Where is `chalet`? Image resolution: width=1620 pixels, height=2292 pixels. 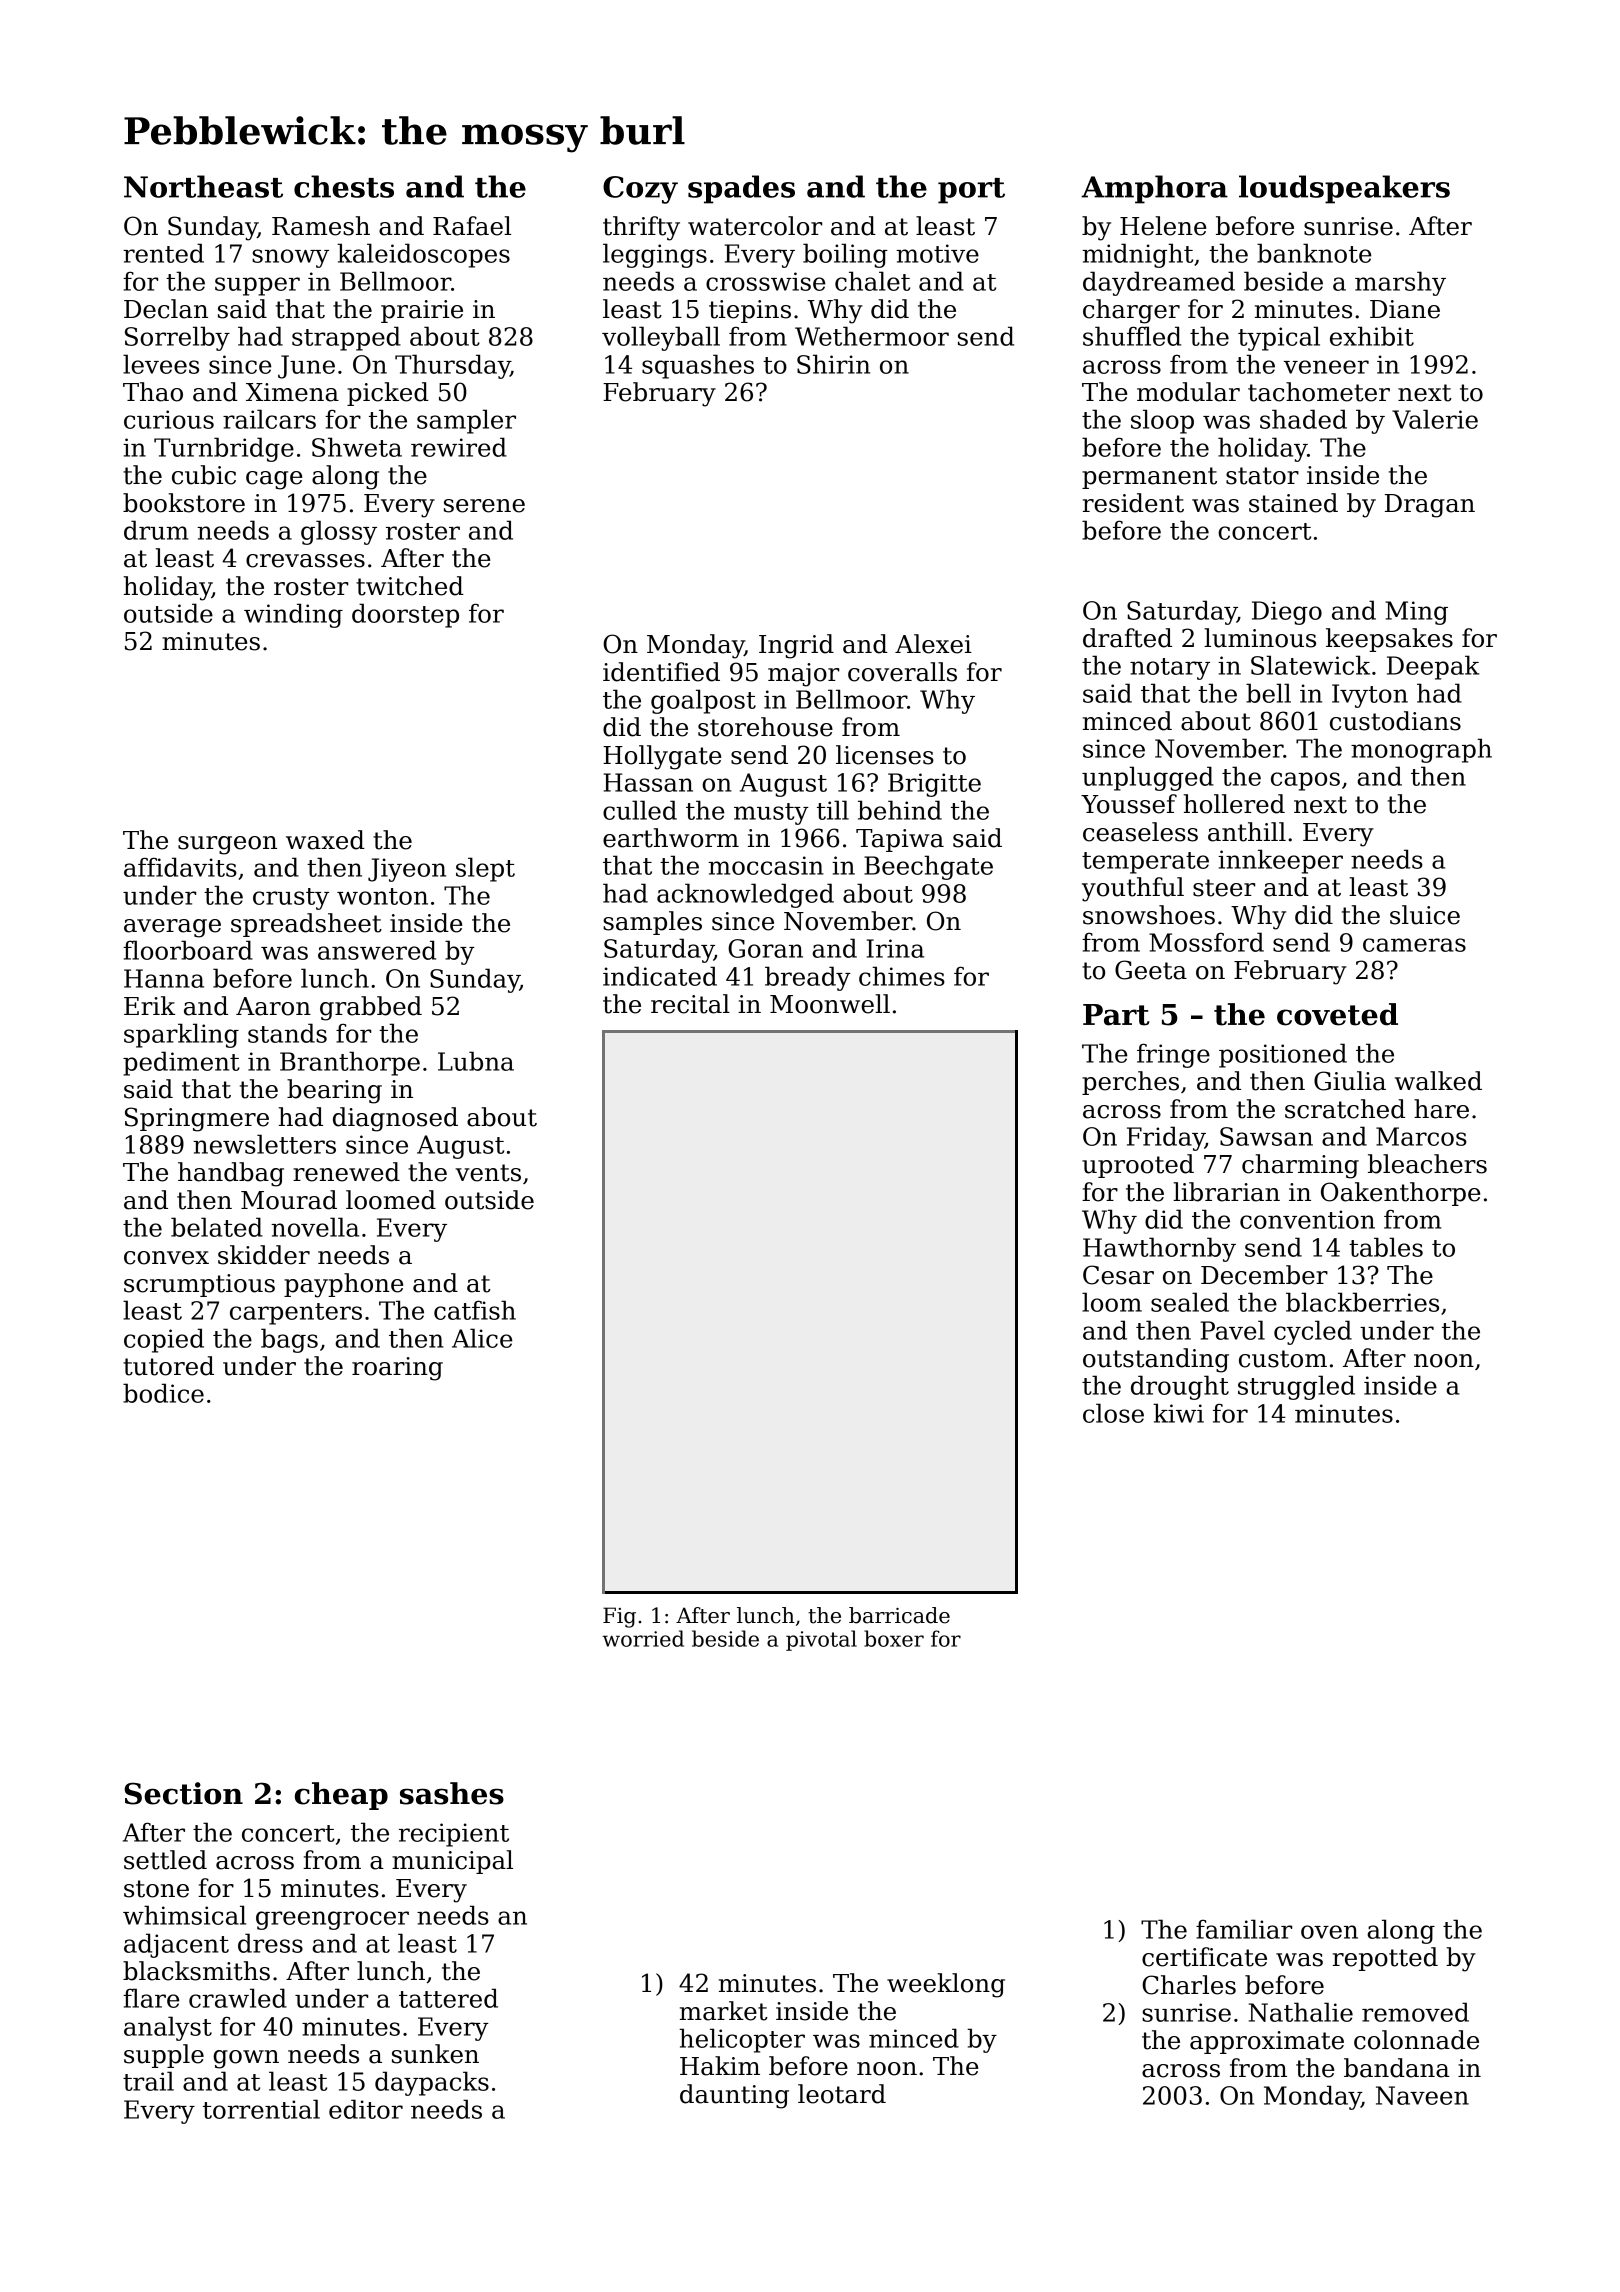
chalet is located at coordinates (872, 281).
